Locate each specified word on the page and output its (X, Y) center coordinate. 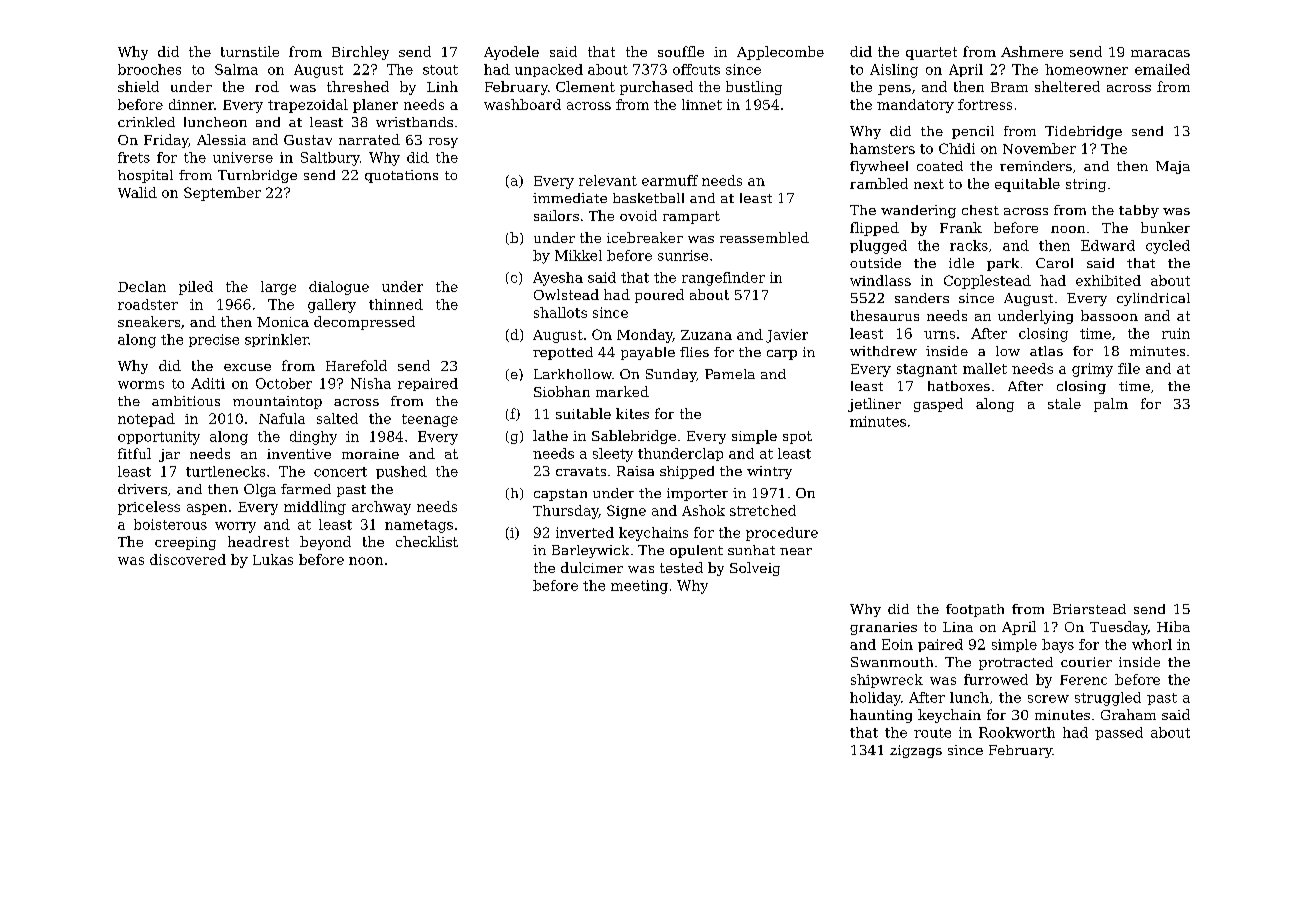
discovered (188, 559)
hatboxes (959, 386)
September (222, 194)
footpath (975, 610)
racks (969, 245)
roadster (148, 304)
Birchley (360, 53)
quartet (931, 53)
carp (782, 355)
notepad (146, 420)
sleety (613, 455)
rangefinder (723, 279)
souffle (681, 51)
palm (1111, 405)
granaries (883, 628)
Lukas (273, 559)
